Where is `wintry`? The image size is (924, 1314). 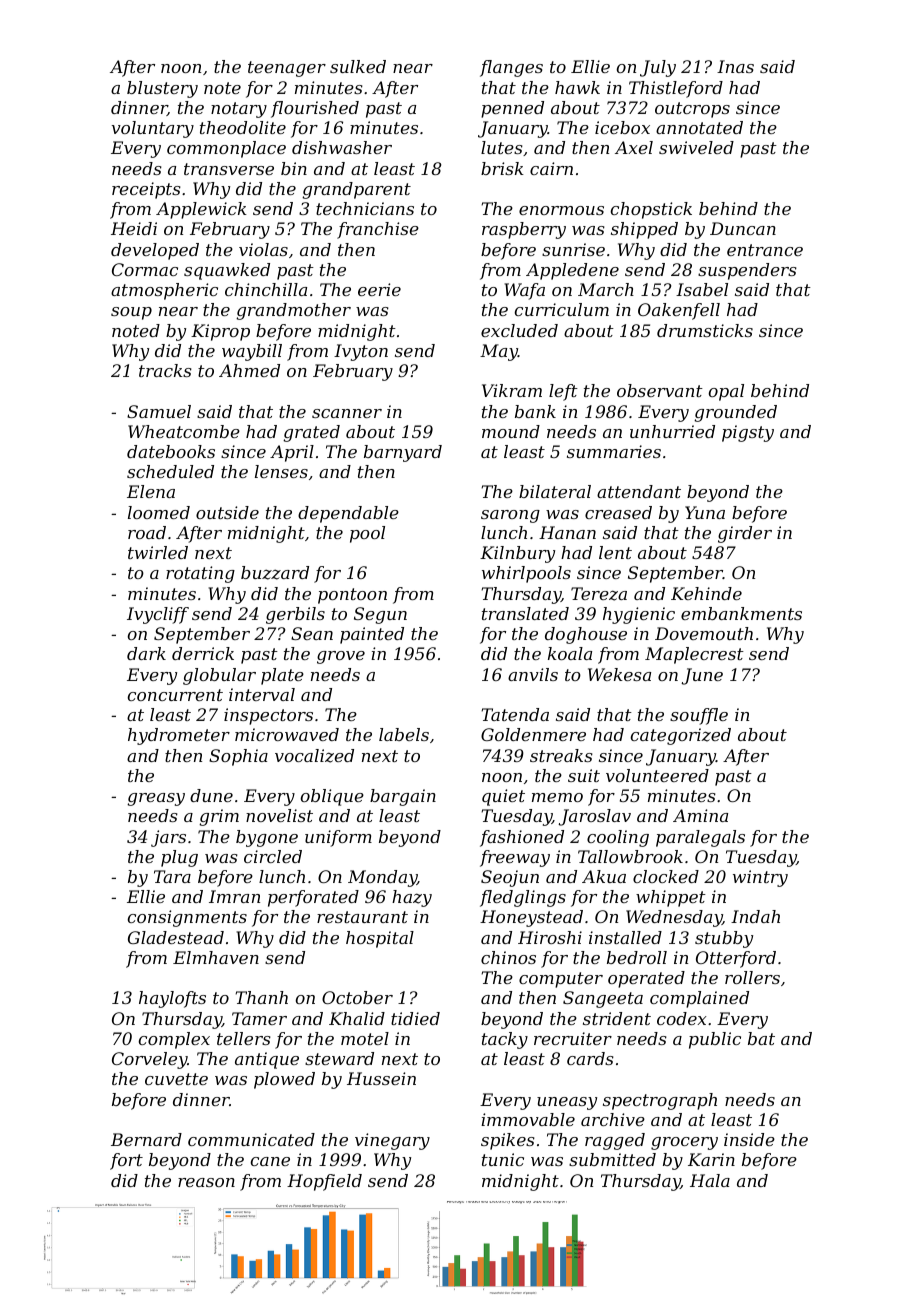
wintry is located at coordinates (760, 878).
